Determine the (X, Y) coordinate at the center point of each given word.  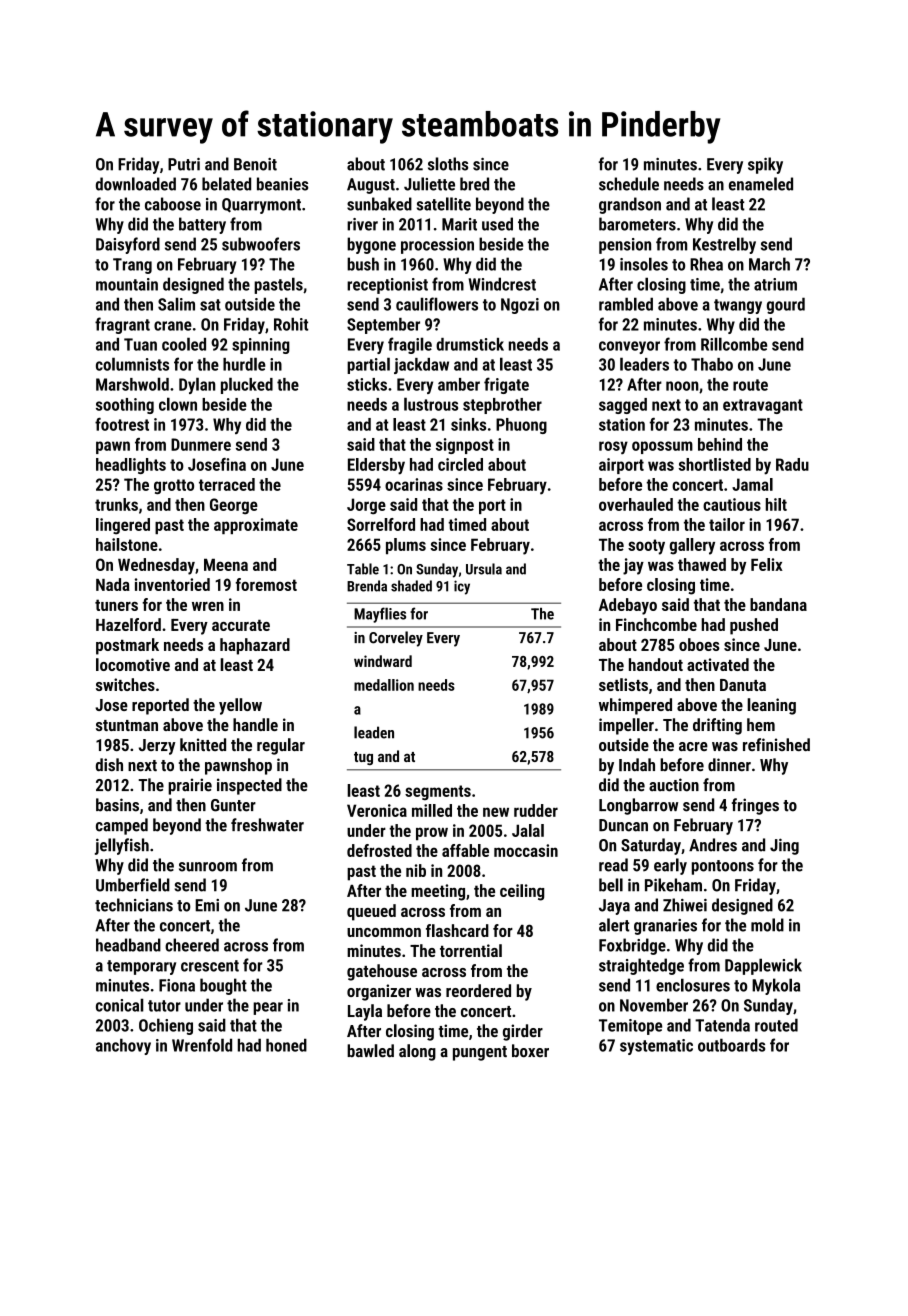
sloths (448, 164)
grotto (174, 486)
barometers (637, 224)
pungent (480, 1053)
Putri (184, 164)
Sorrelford (381, 524)
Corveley (396, 639)
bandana (778, 604)
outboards (731, 1045)
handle (255, 724)
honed (286, 1045)
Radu (792, 464)
